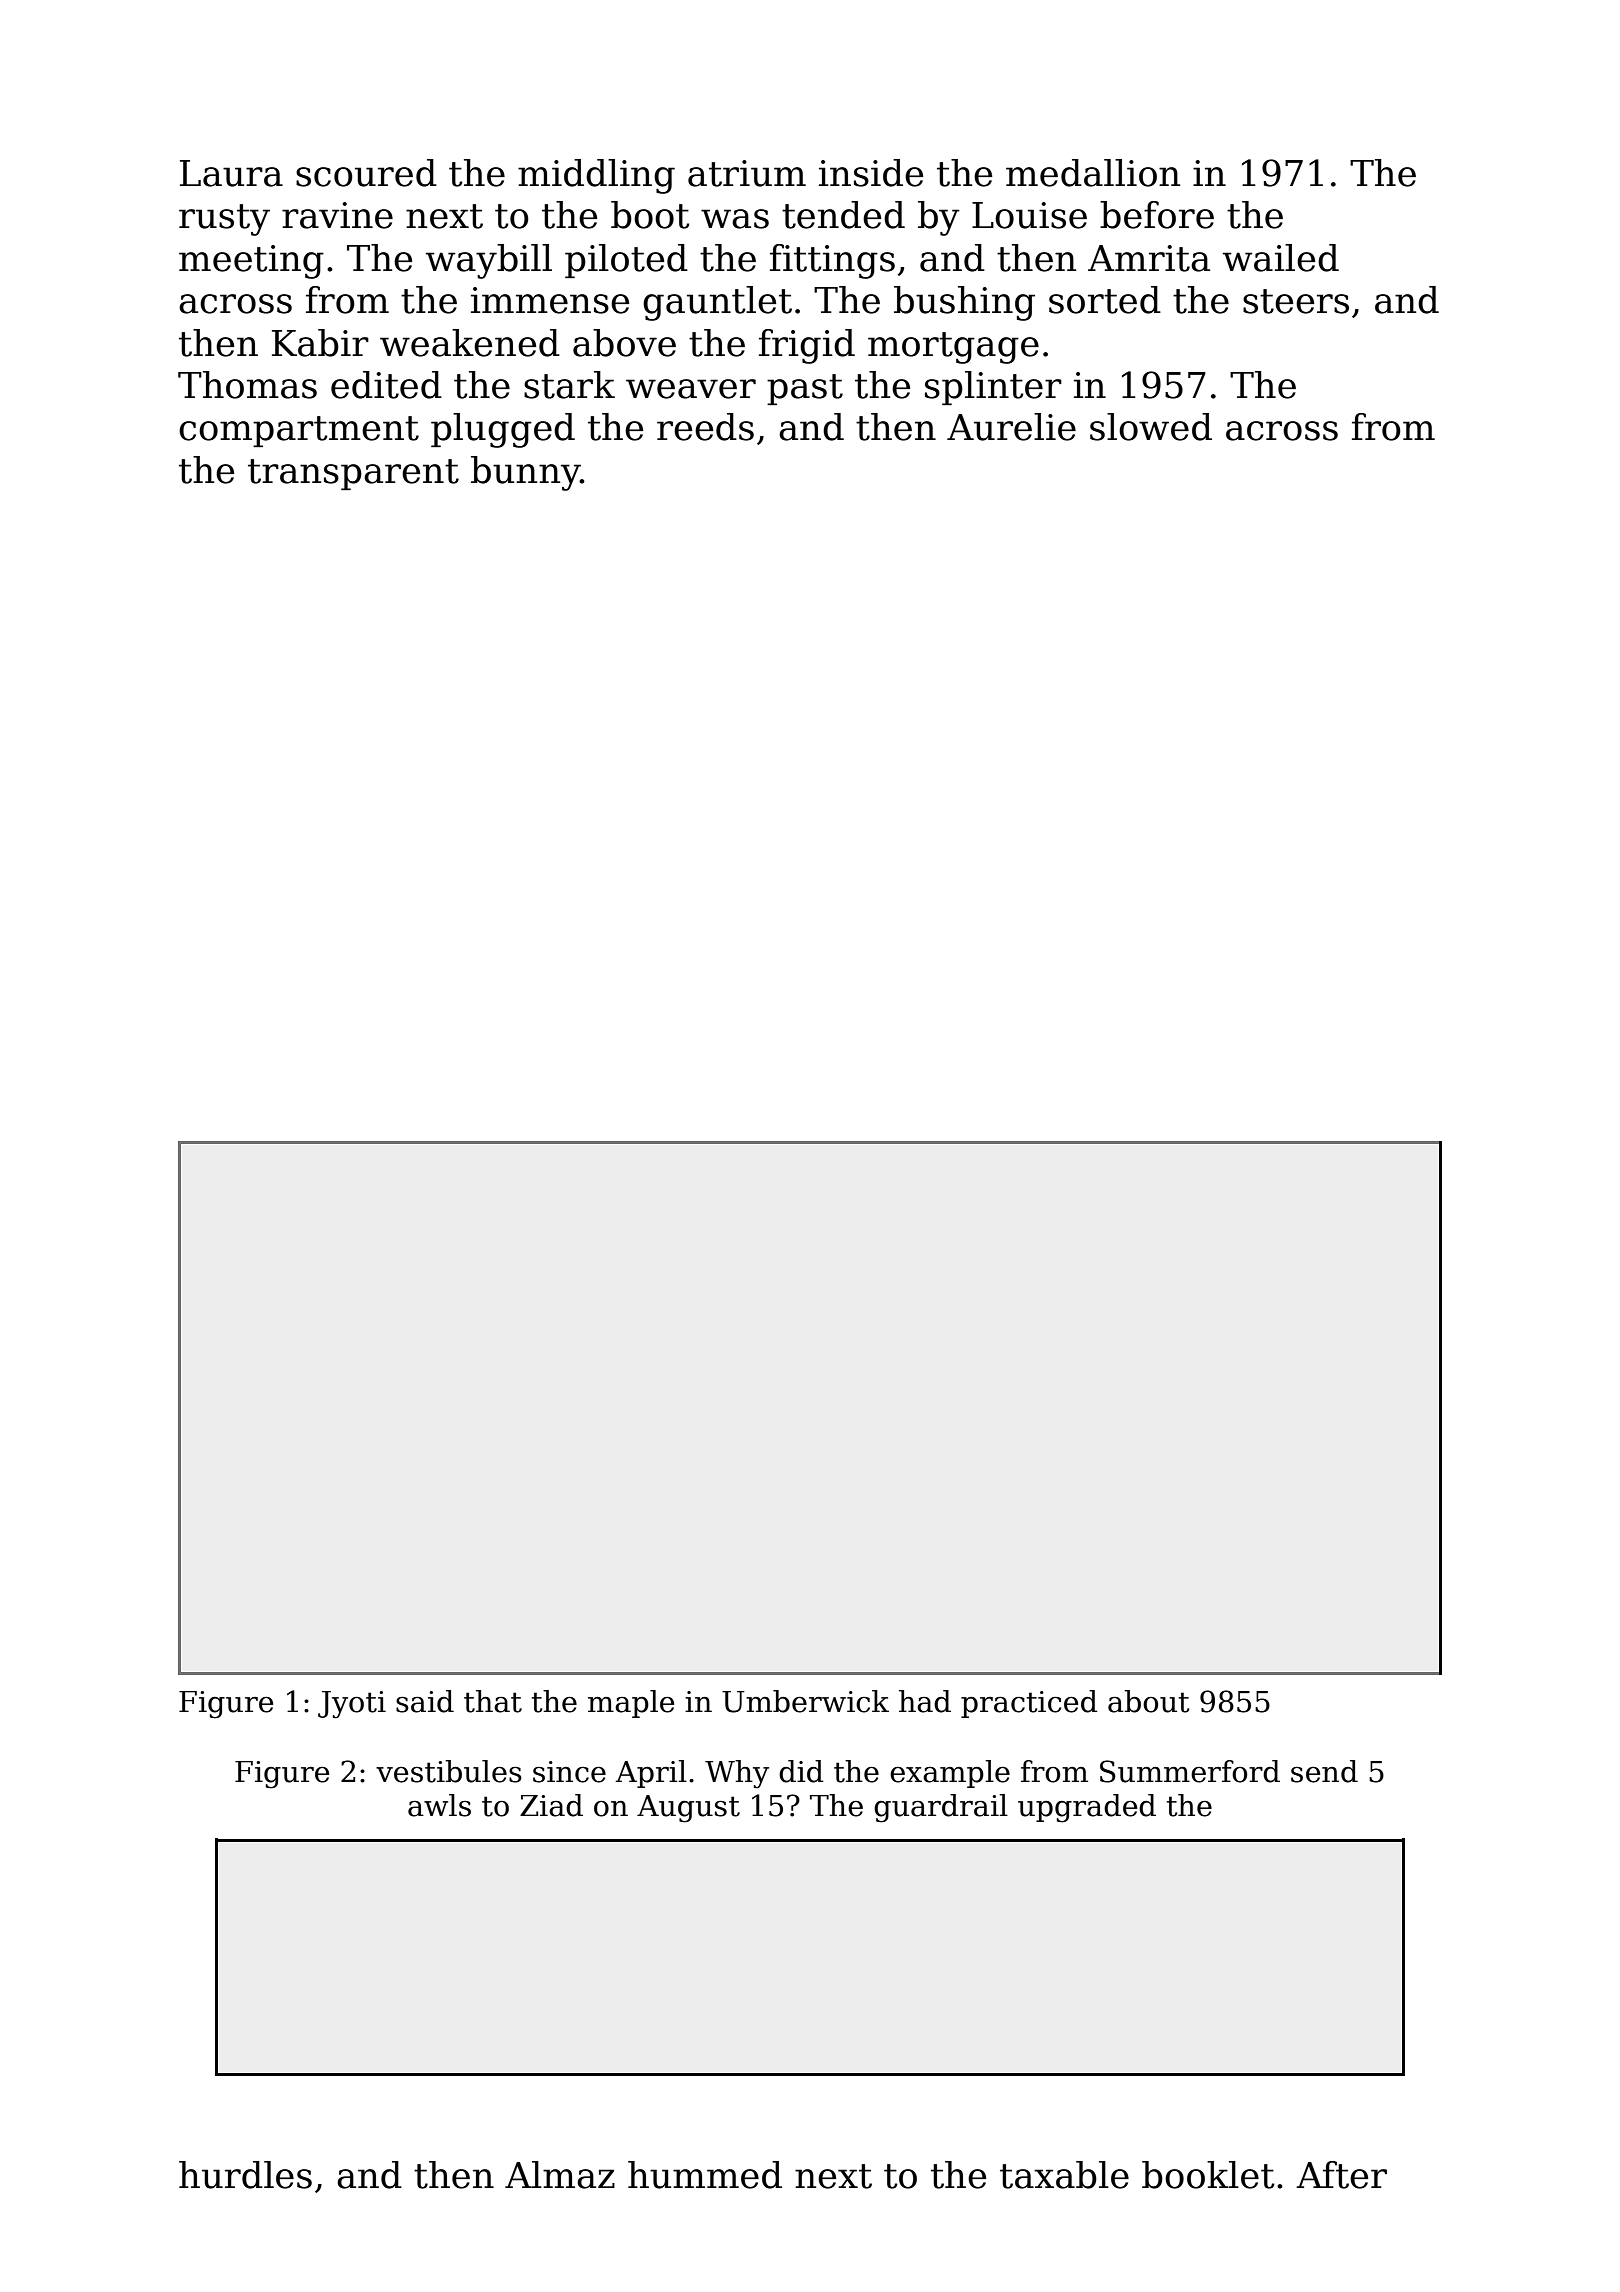 This screenshot has width=1620, height=2292. Describe the element at coordinates (705, 2175) in the screenshot. I see `hummed` at that location.
